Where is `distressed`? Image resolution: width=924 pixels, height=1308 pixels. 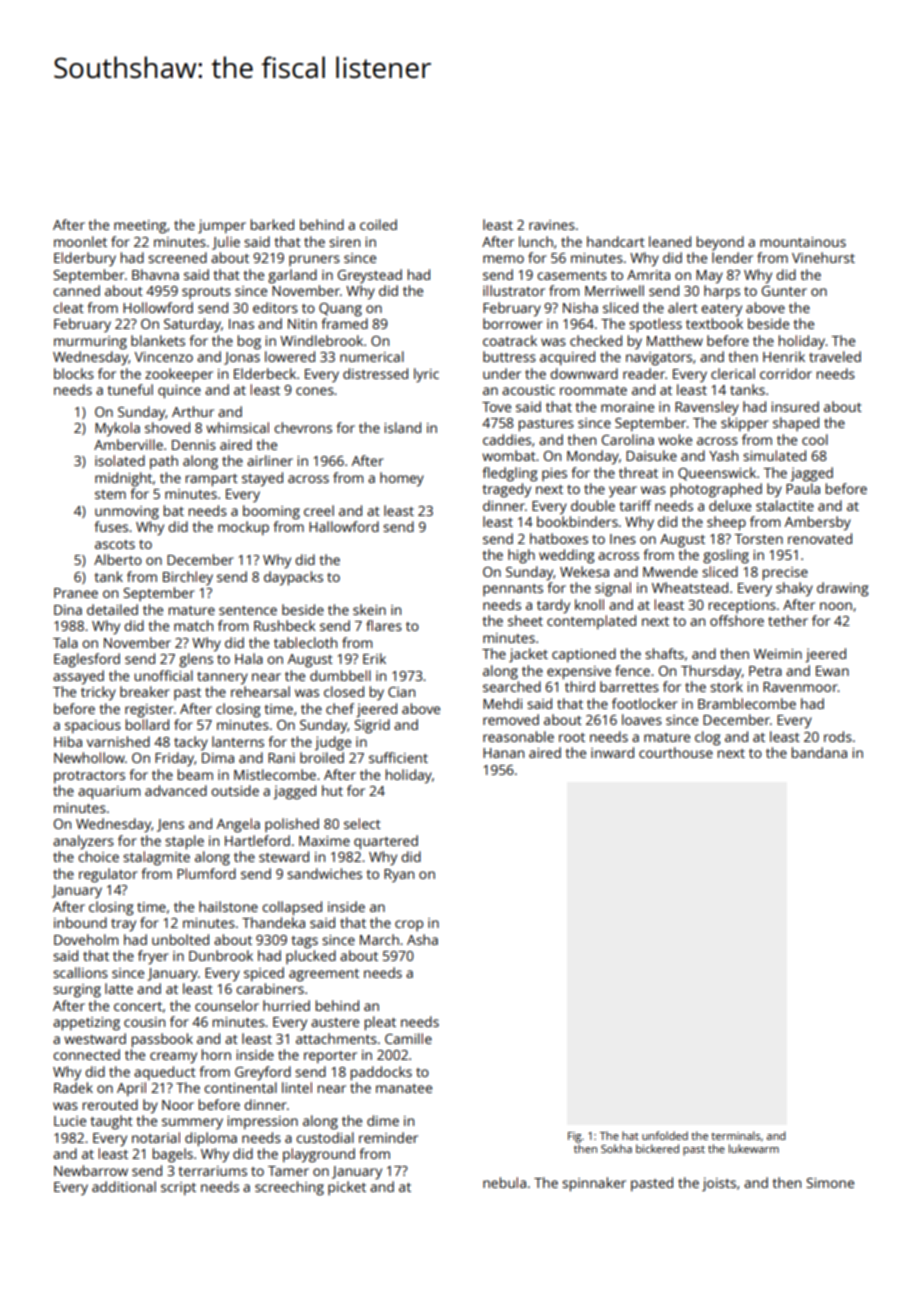 distressed is located at coordinates (375, 373).
